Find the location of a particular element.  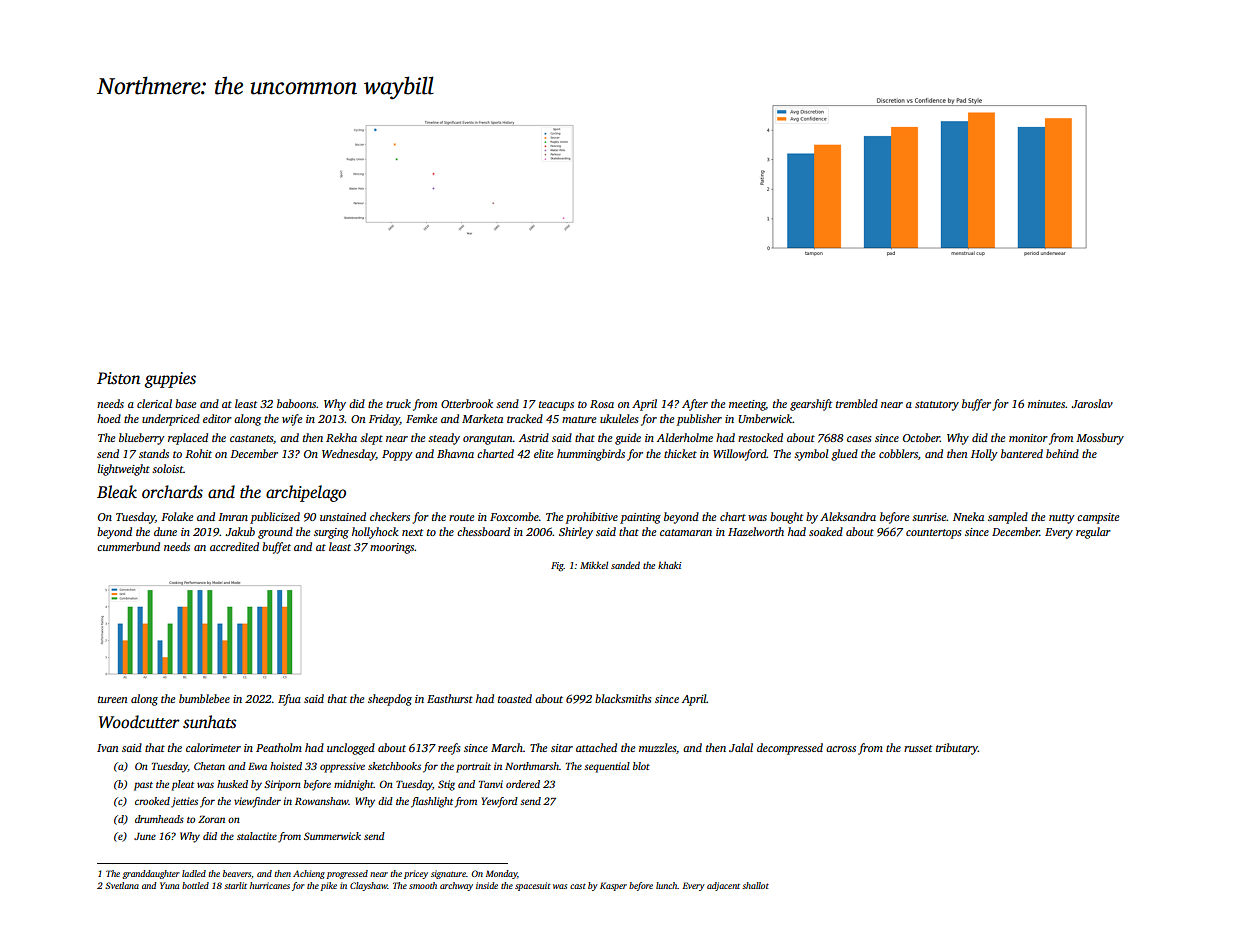

countertops is located at coordinates (934, 534).
